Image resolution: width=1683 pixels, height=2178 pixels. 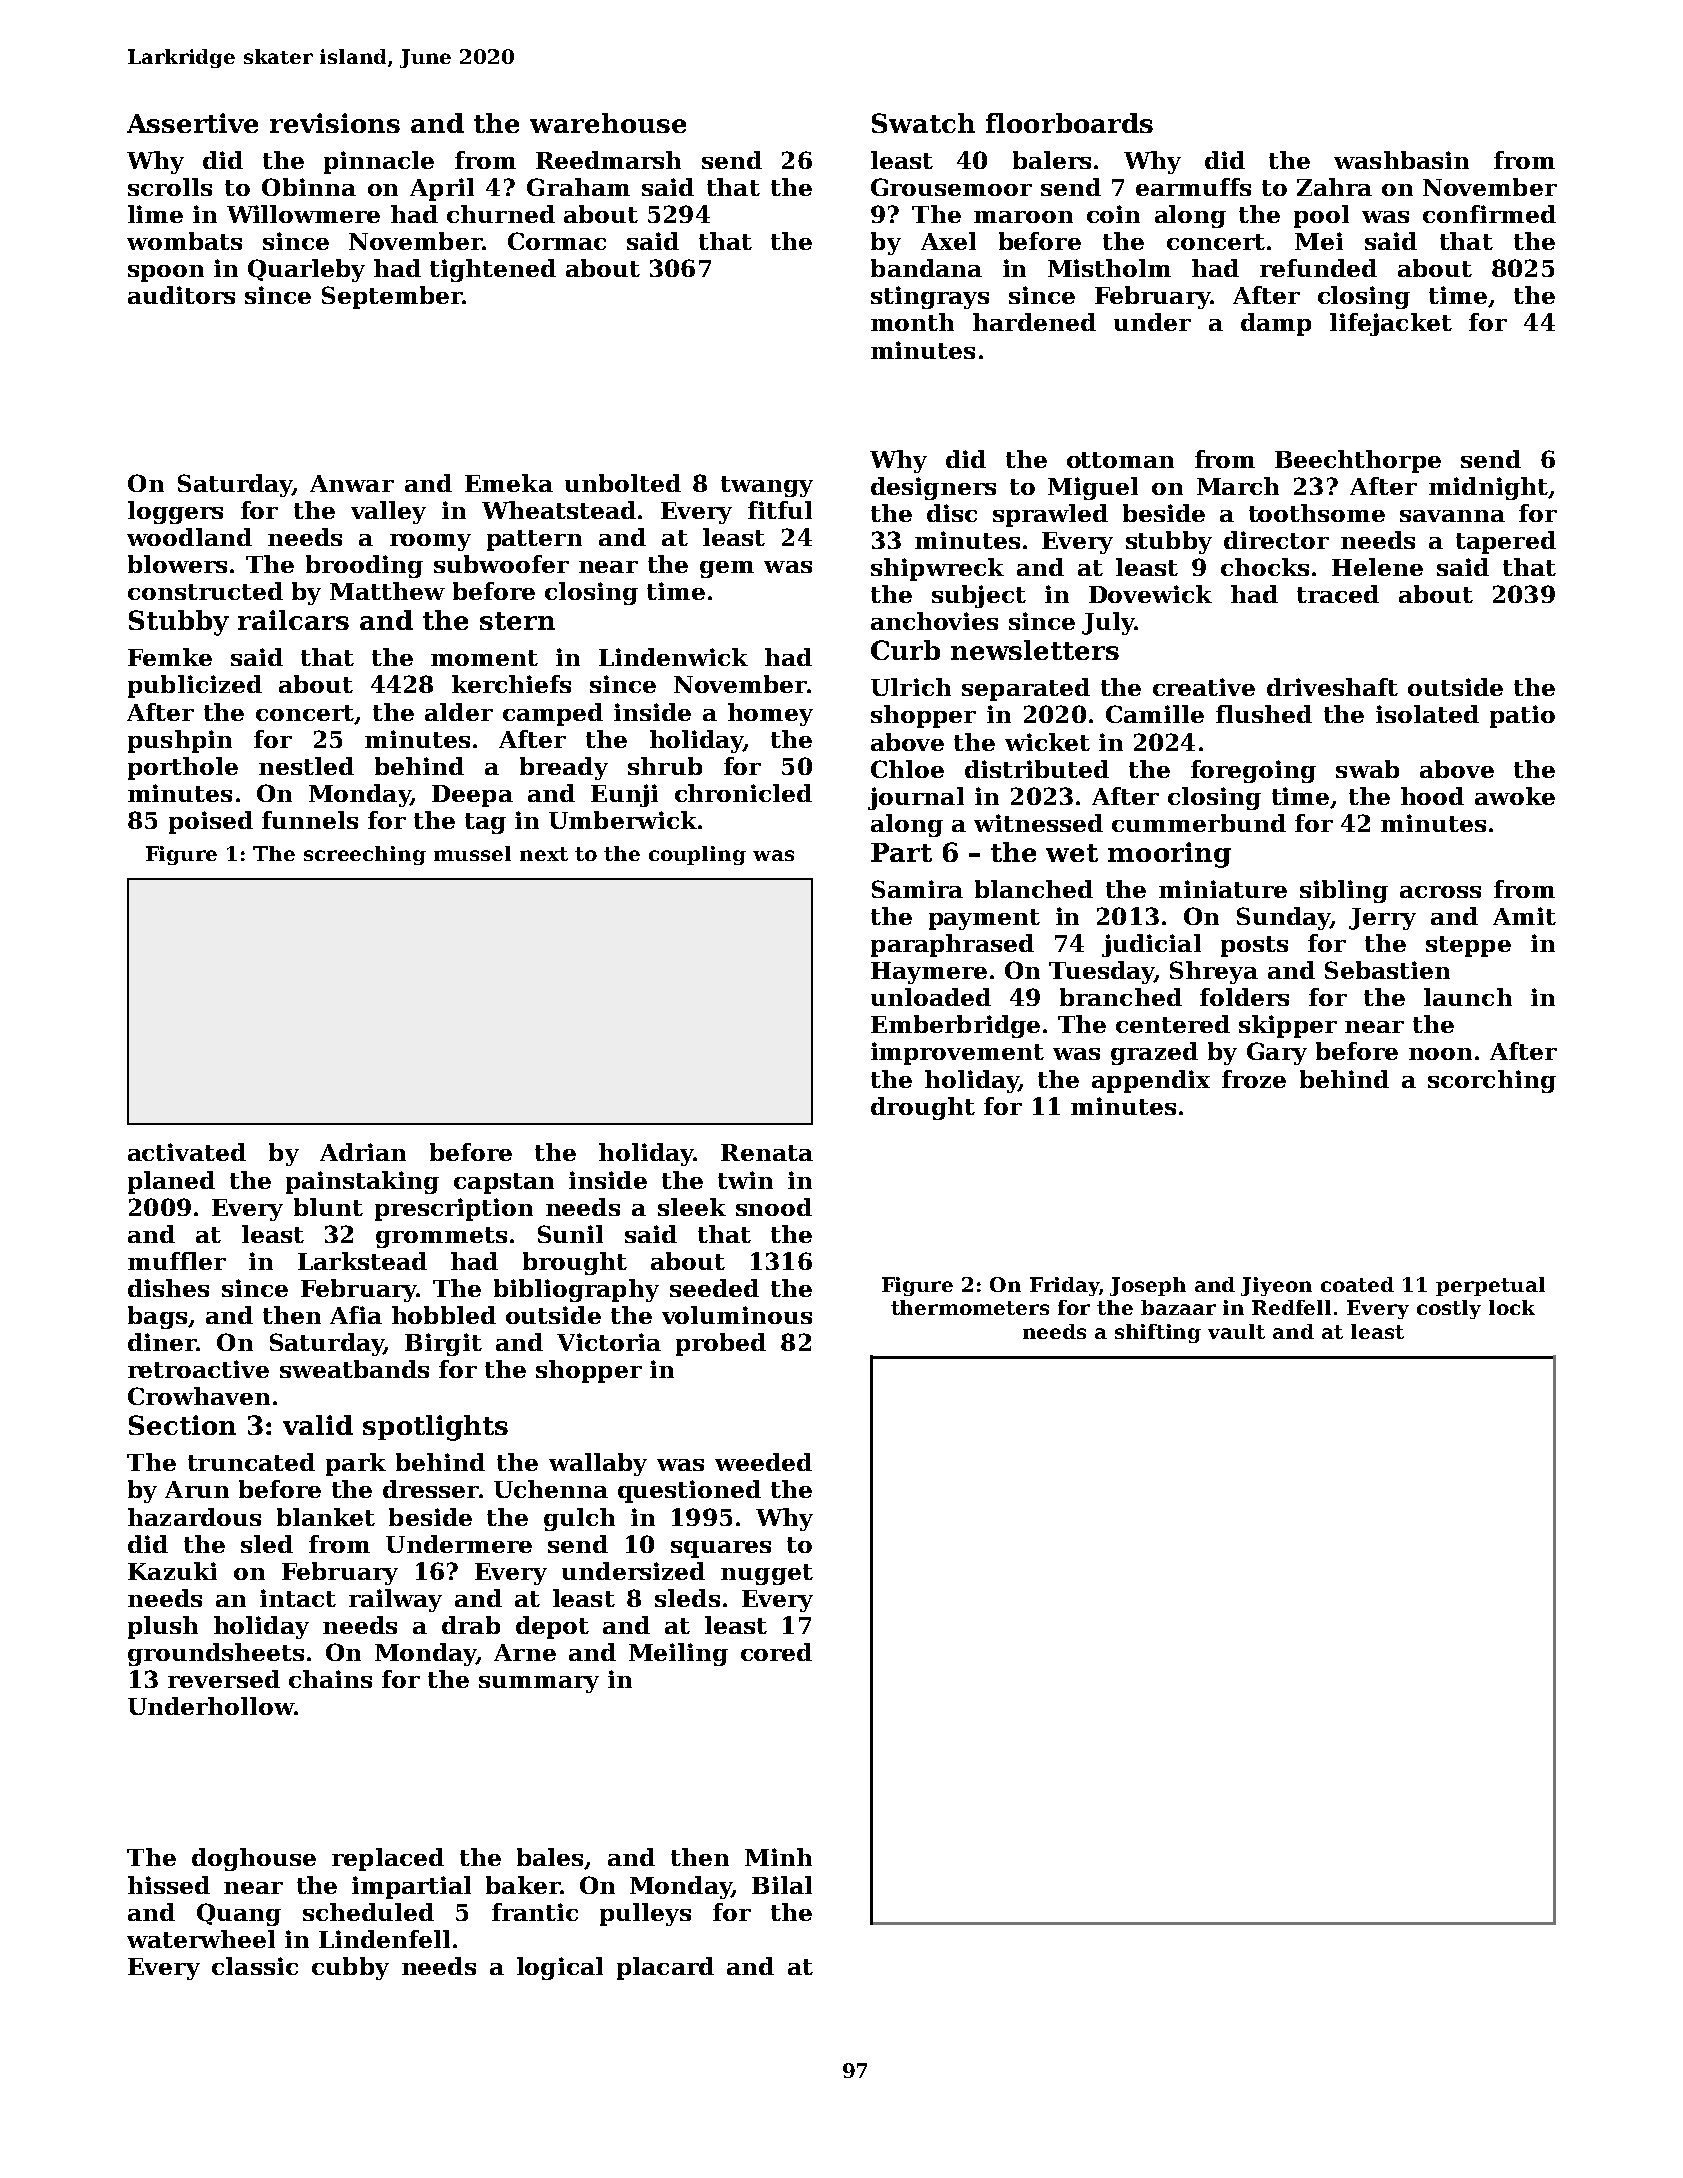 I want to click on Bilal, so click(x=782, y=1885).
